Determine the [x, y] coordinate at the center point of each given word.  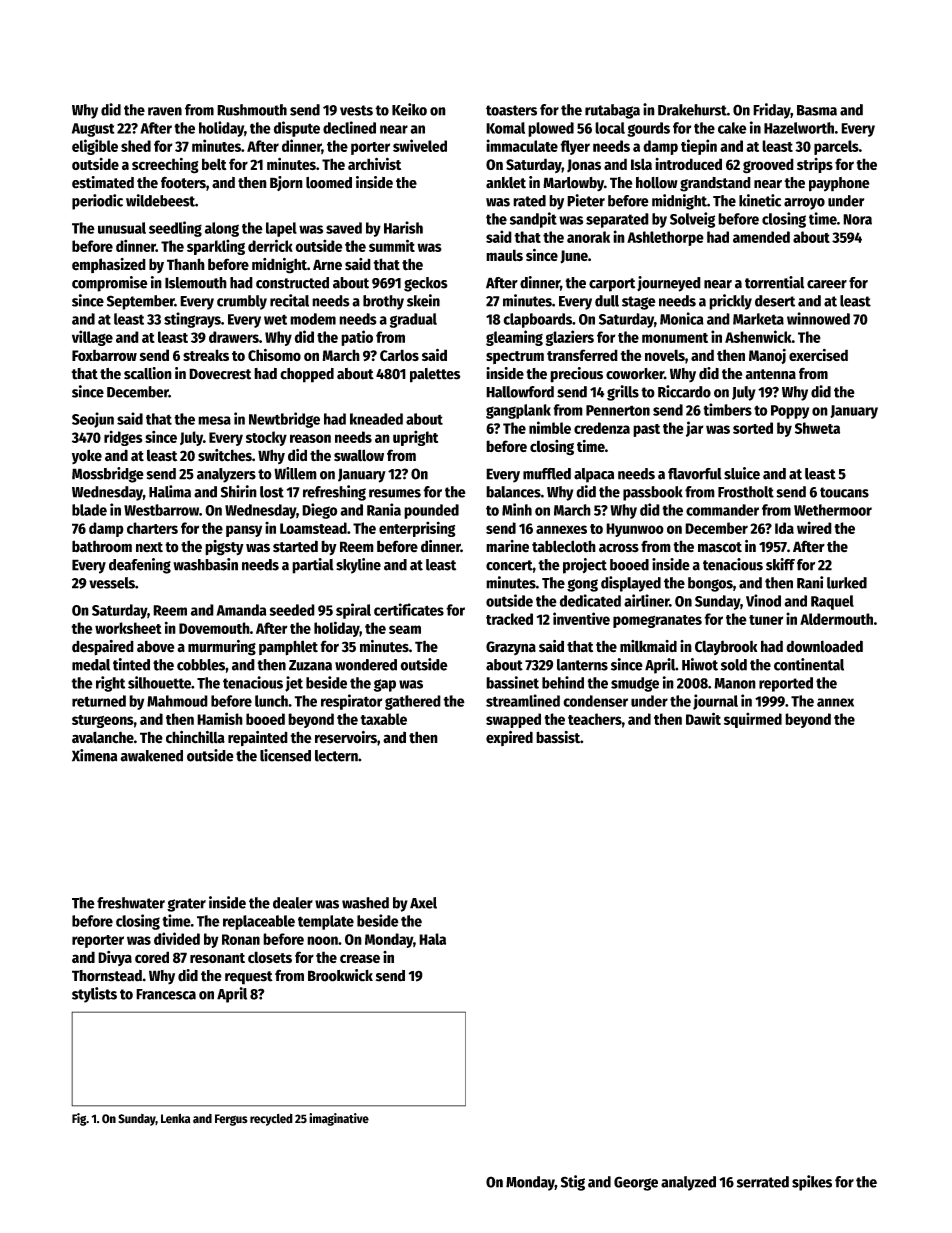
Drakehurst [692, 110]
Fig [79, 1119]
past [646, 430]
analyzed [688, 1183]
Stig [573, 1183]
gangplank [518, 411]
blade [89, 510]
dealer [293, 903]
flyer [575, 147]
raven [165, 111]
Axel [423, 903]
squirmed [753, 720]
